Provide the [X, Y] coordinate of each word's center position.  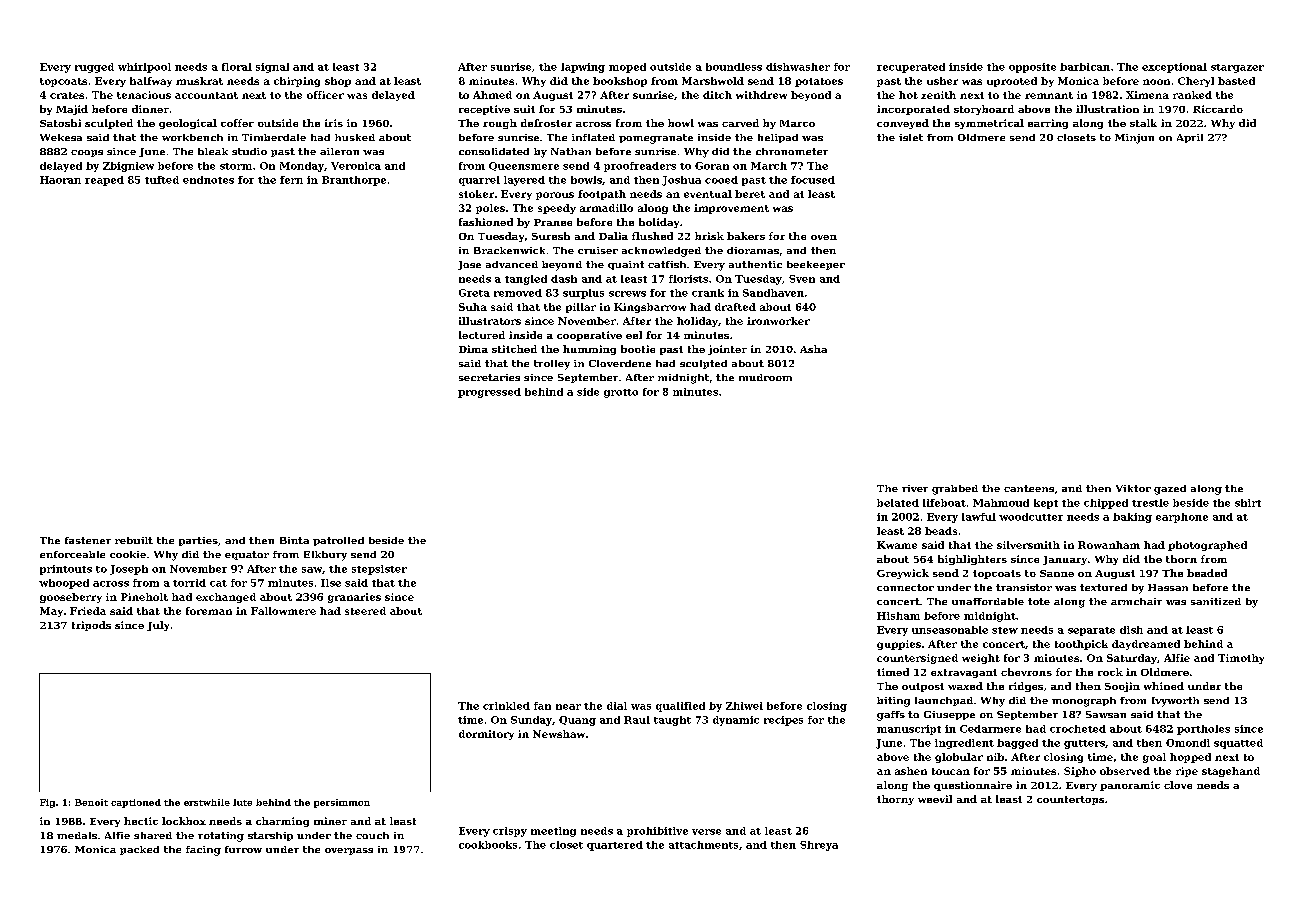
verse [706, 832]
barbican [1085, 67]
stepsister [379, 570]
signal [272, 68]
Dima [473, 349]
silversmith [1028, 545]
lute [242, 802]
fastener [88, 540]
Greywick [903, 574]
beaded [1207, 573]
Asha [813, 349]
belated [898, 503]
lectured [482, 335]
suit [524, 109]
